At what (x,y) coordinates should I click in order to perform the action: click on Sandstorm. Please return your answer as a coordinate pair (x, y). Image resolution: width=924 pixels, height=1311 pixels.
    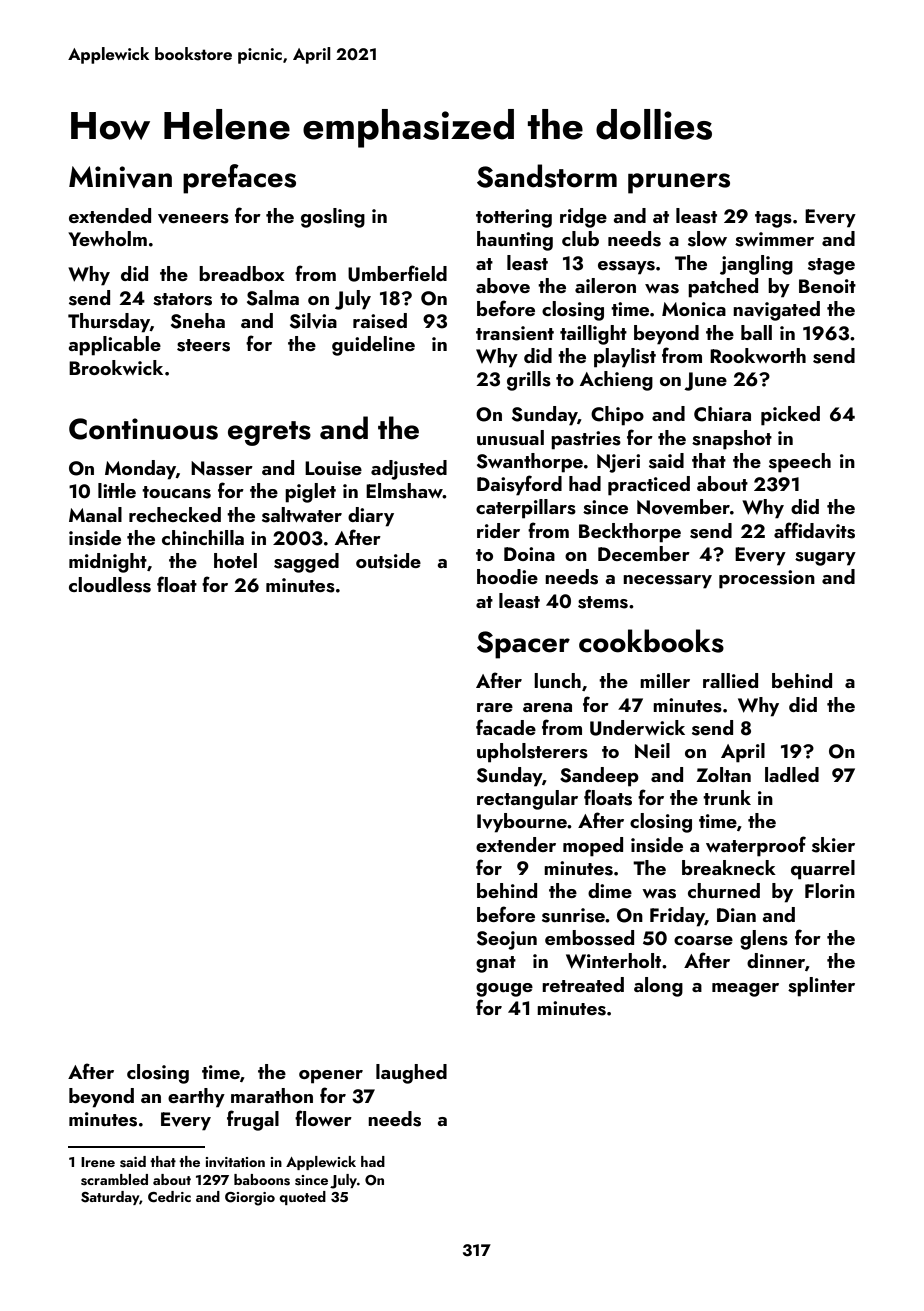
    Looking at the image, I should click on (547, 176).
